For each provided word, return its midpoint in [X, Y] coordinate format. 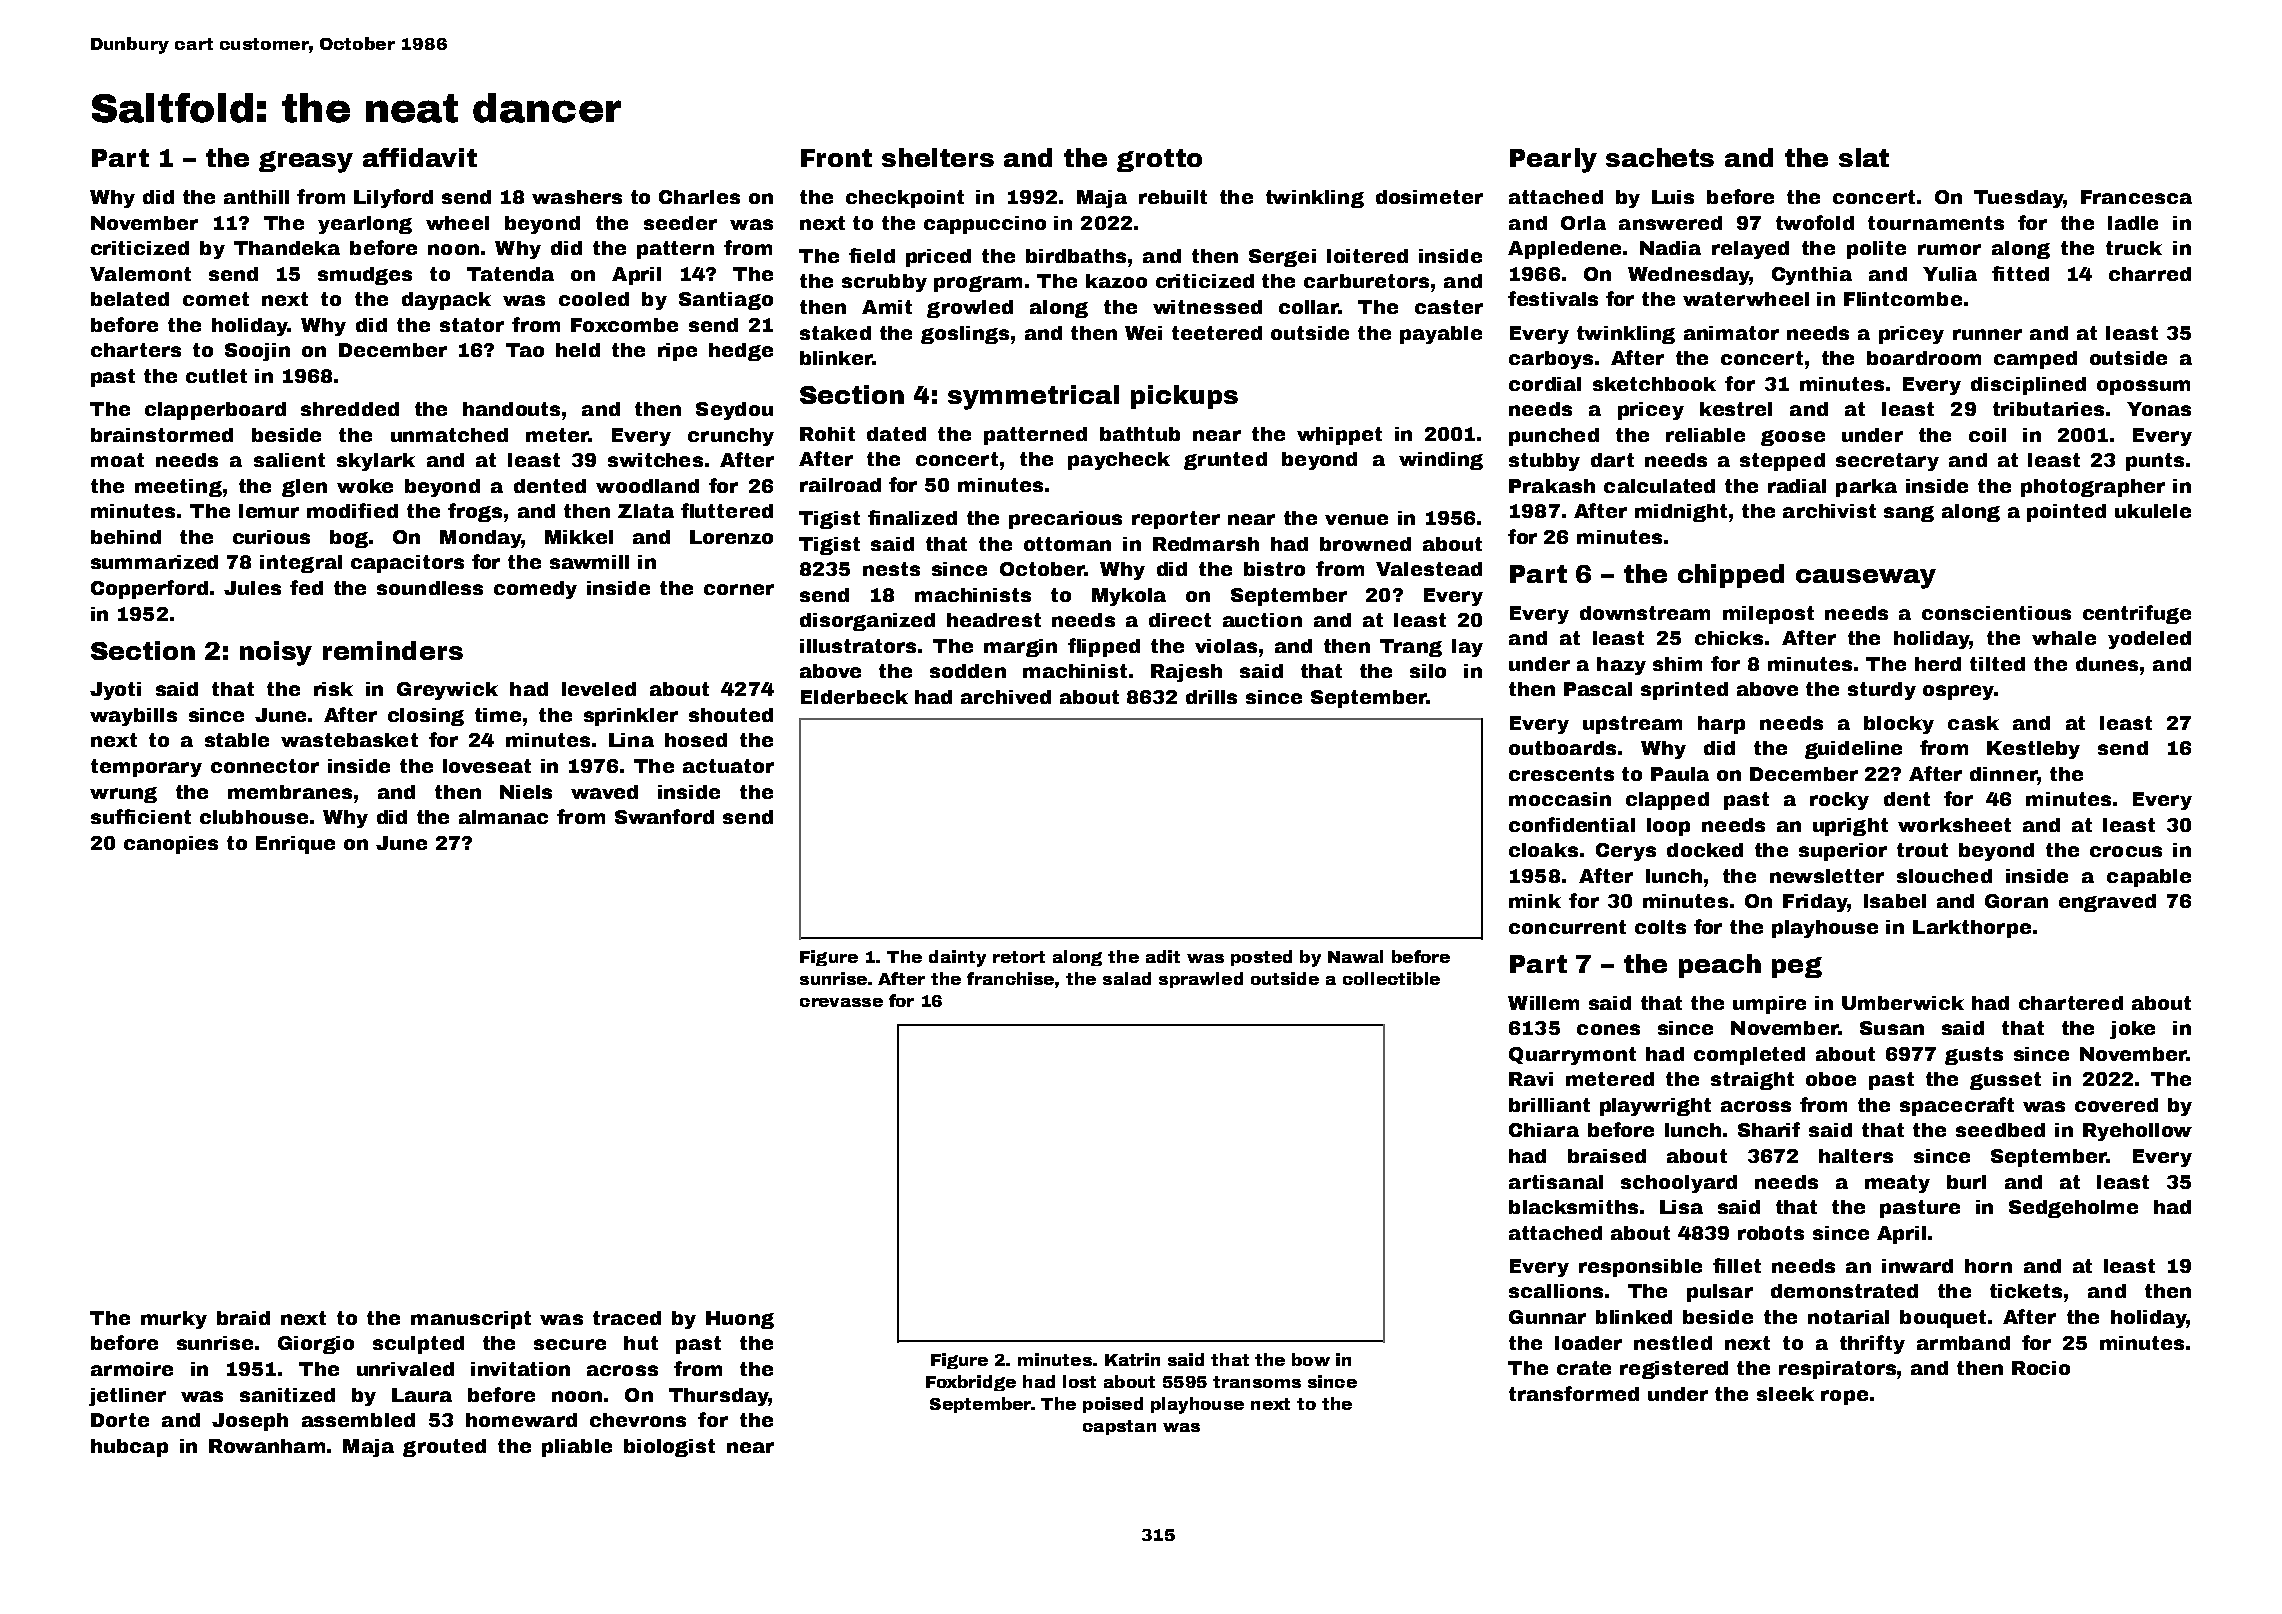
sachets [1660, 157]
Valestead [1429, 569]
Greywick [447, 691]
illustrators [858, 646]
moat [117, 460]
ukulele [2153, 511]
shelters [938, 157]
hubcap [129, 1448]
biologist [669, 1448]
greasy [306, 162]
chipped [1731, 576]
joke [2132, 1030]
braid [243, 1318]
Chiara [1544, 1130]
